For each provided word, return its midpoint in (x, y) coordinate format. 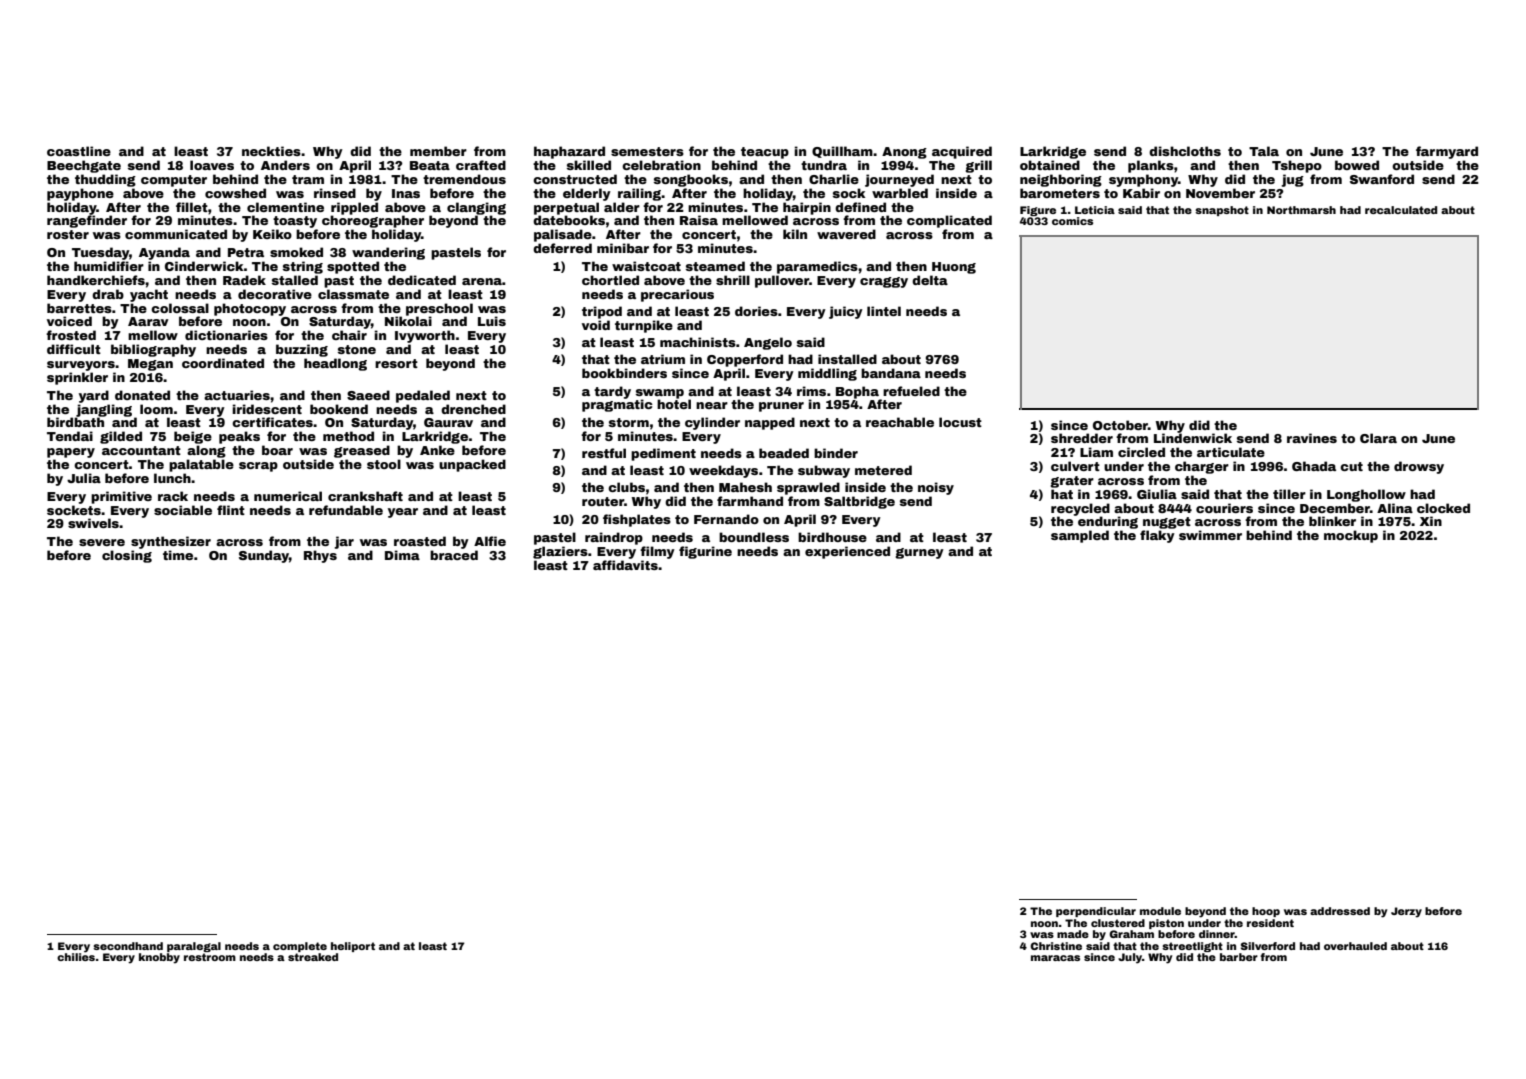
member (438, 151)
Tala (1264, 151)
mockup (1351, 536)
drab (108, 294)
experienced (847, 552)
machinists (698, 342)
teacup (765, 153)
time (178, 555)
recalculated (1401, 210)
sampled (1080, 536)
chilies (76, 957)
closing (127, 556)
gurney (920, 553)
